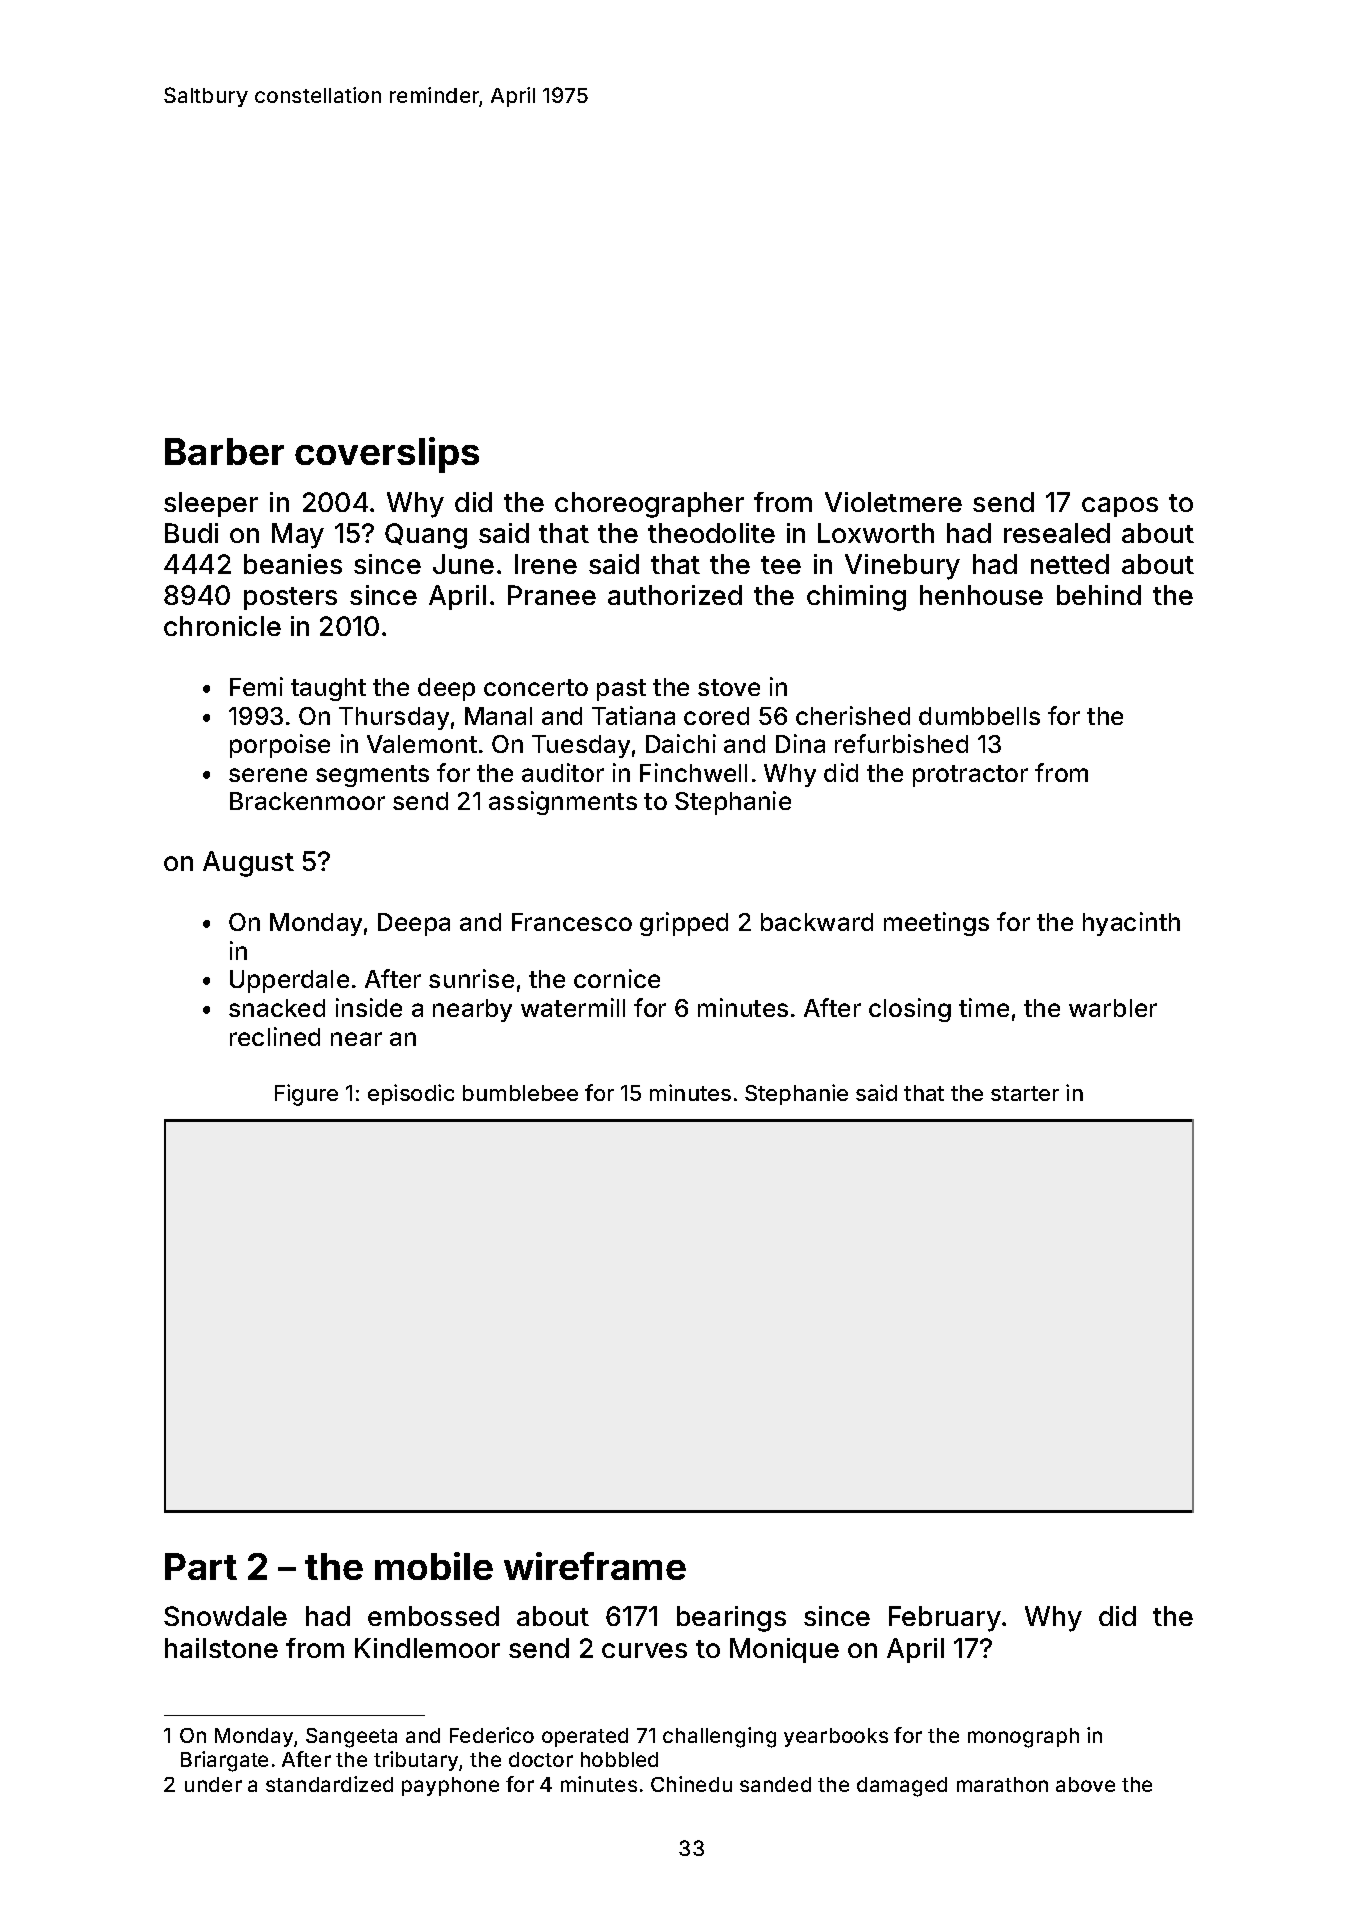  I want to click on Upperdale, so click(289, 981).
